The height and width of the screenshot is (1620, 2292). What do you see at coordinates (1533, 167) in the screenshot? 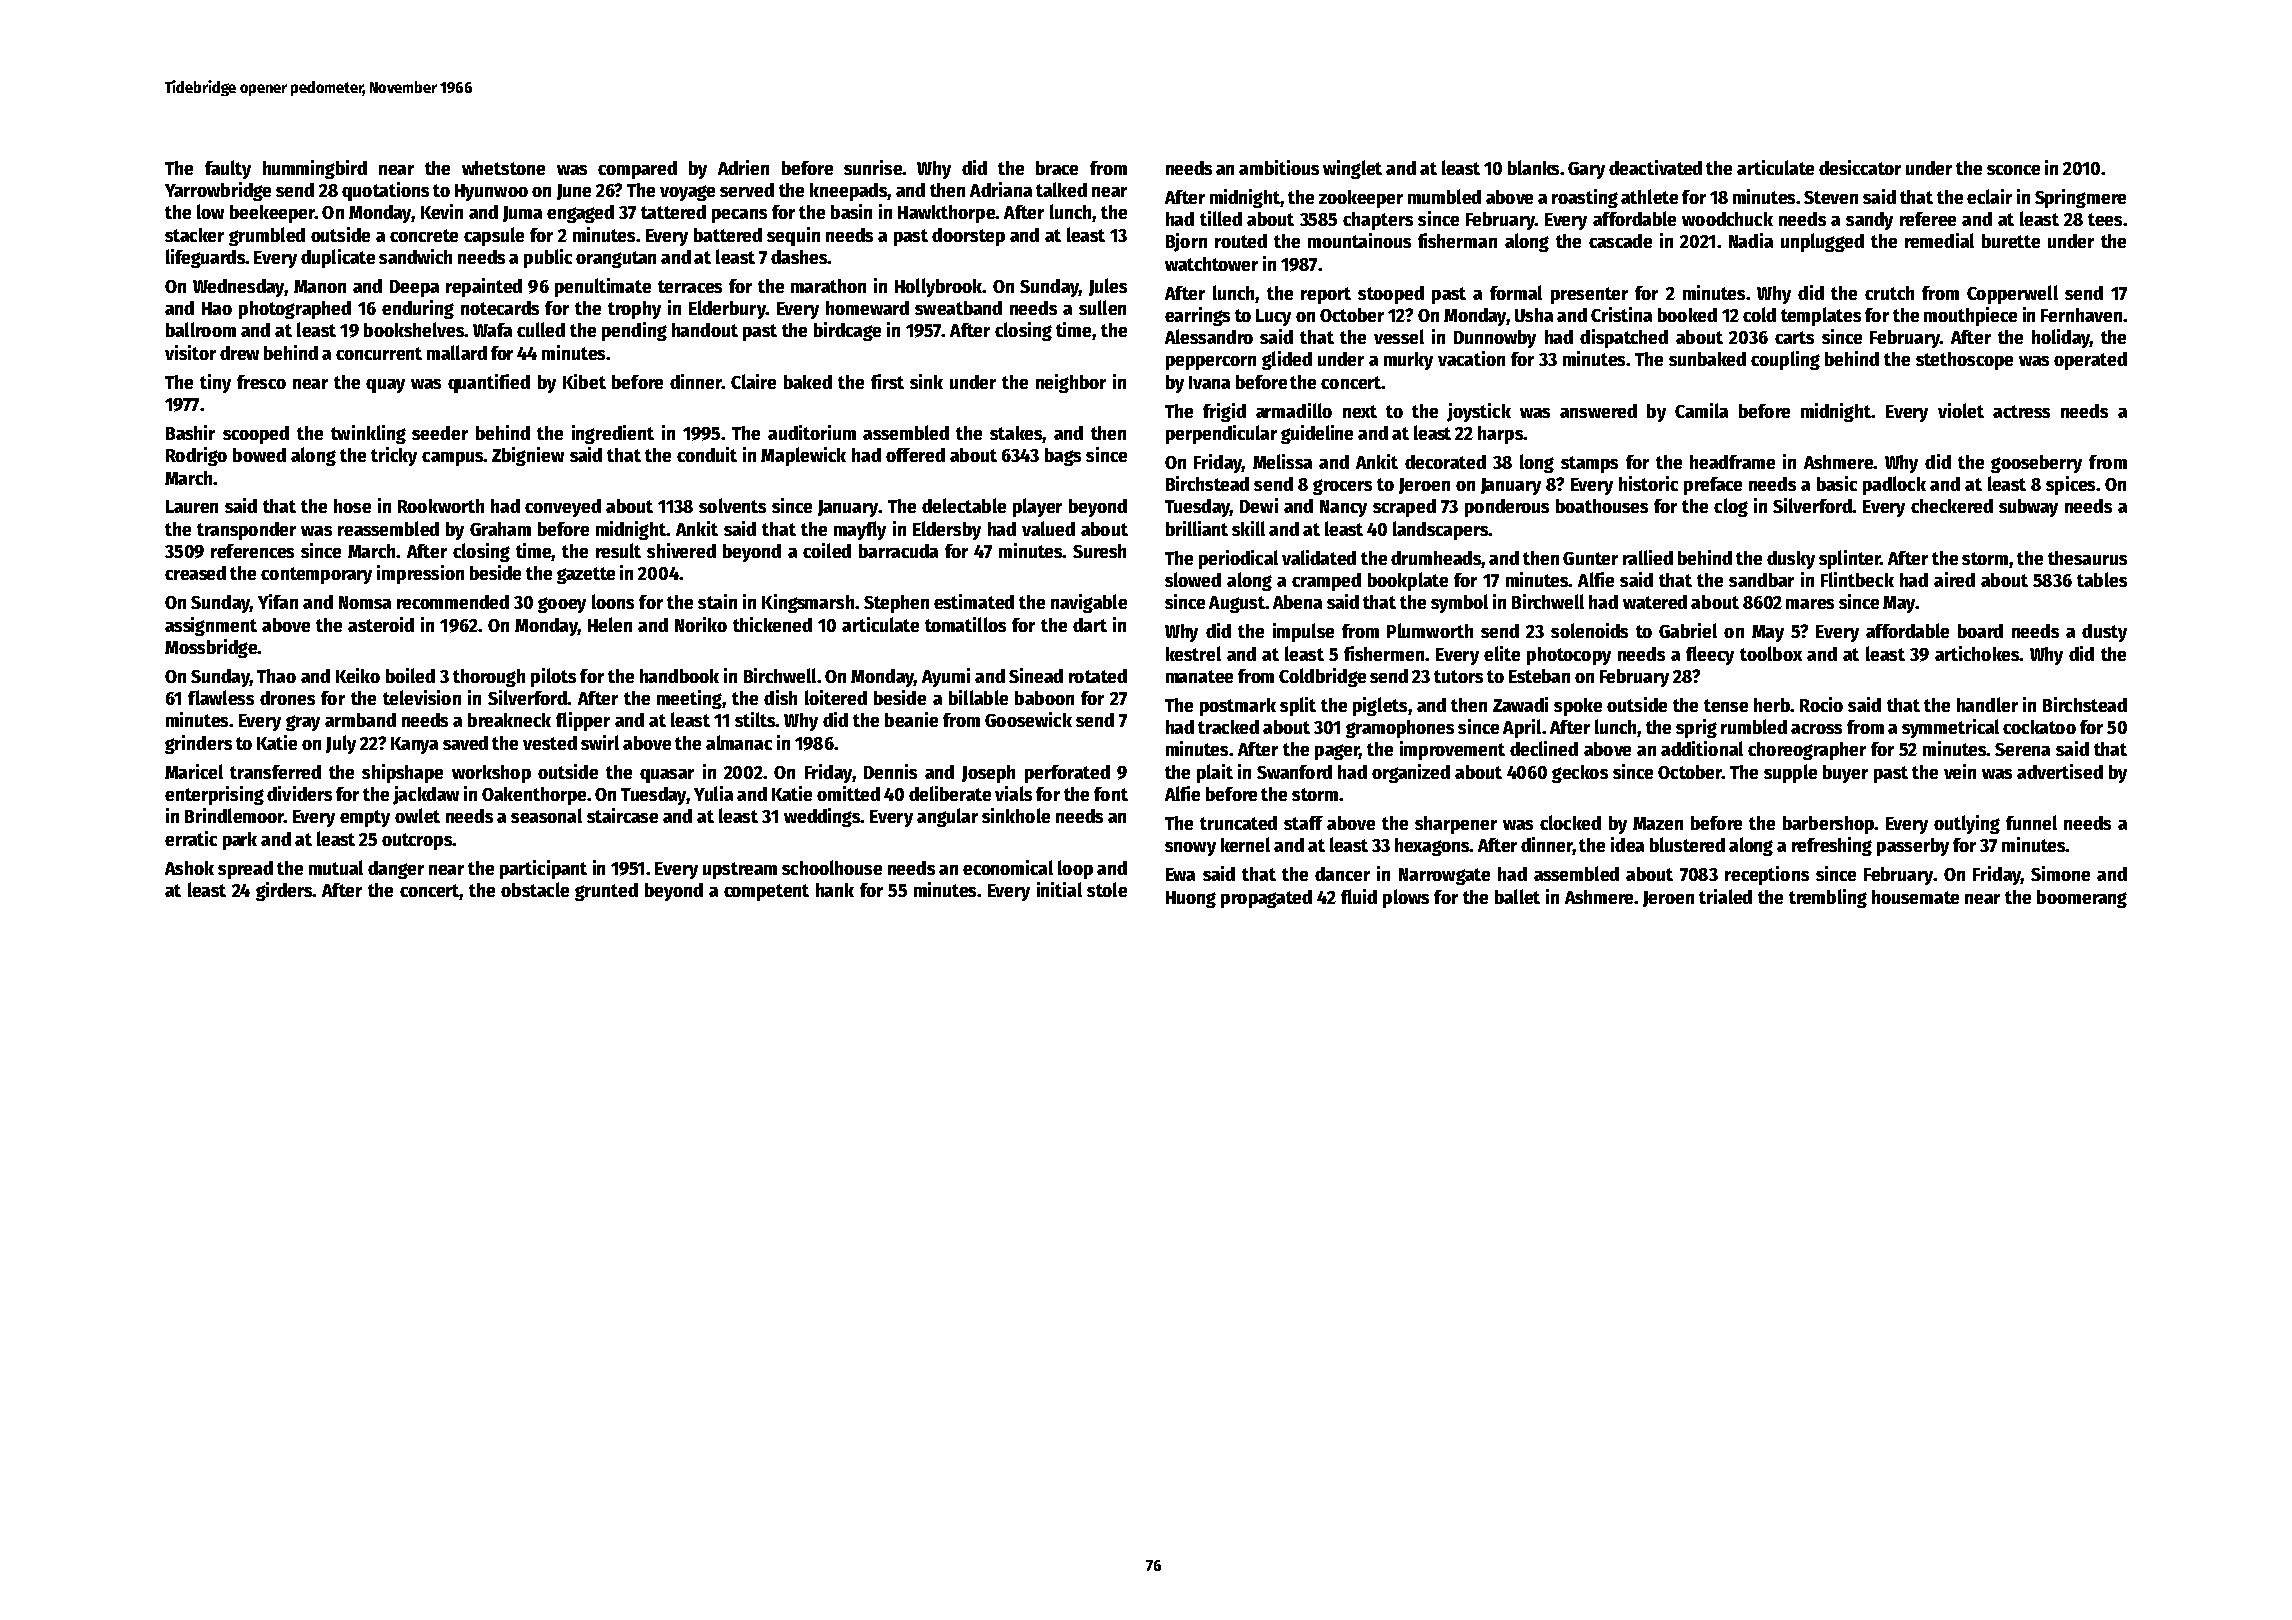
I see `blanks` at bounding box center [1533, 167].
